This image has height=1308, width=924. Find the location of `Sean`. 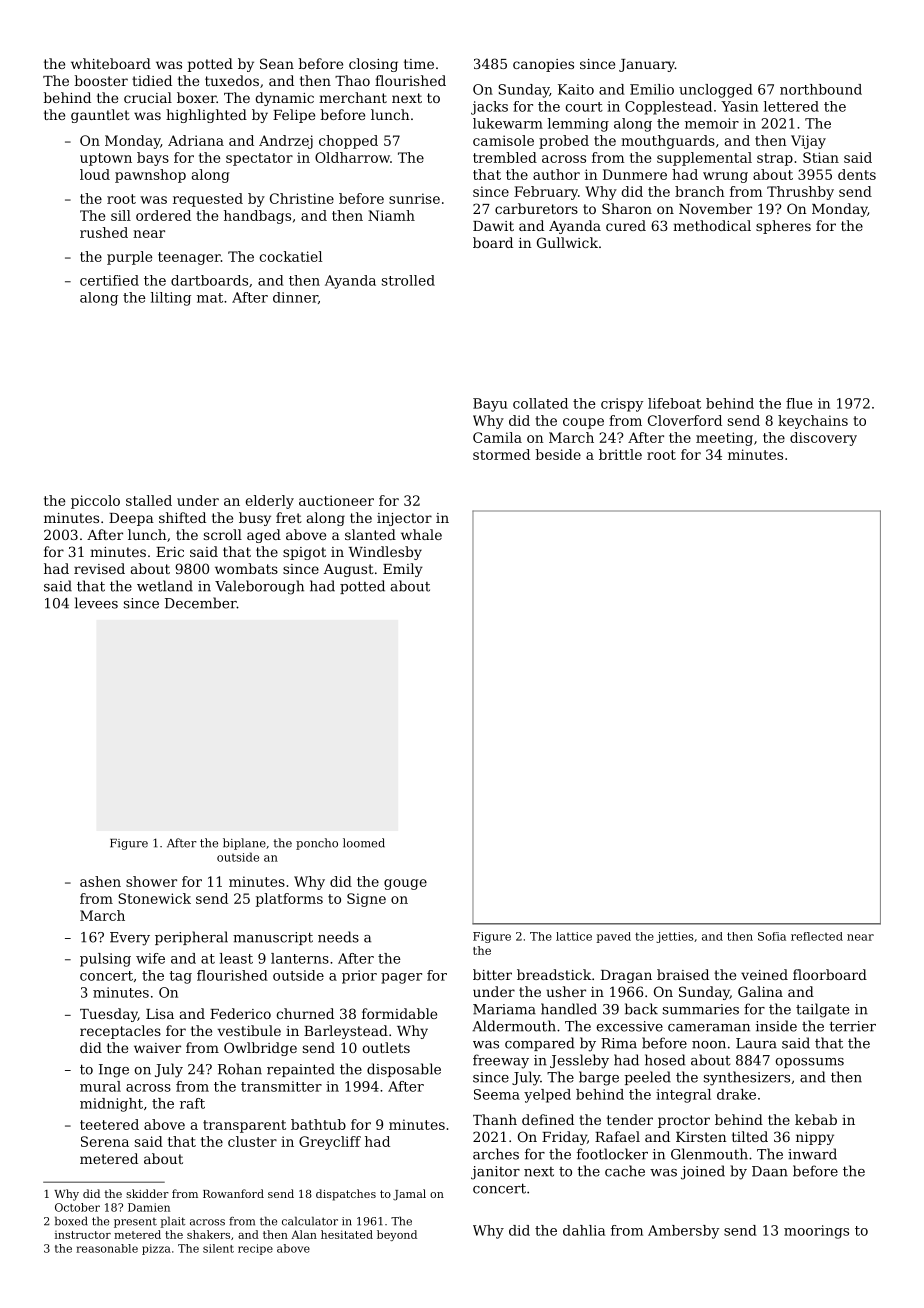

Sean is located at coordinates (277, 63).
